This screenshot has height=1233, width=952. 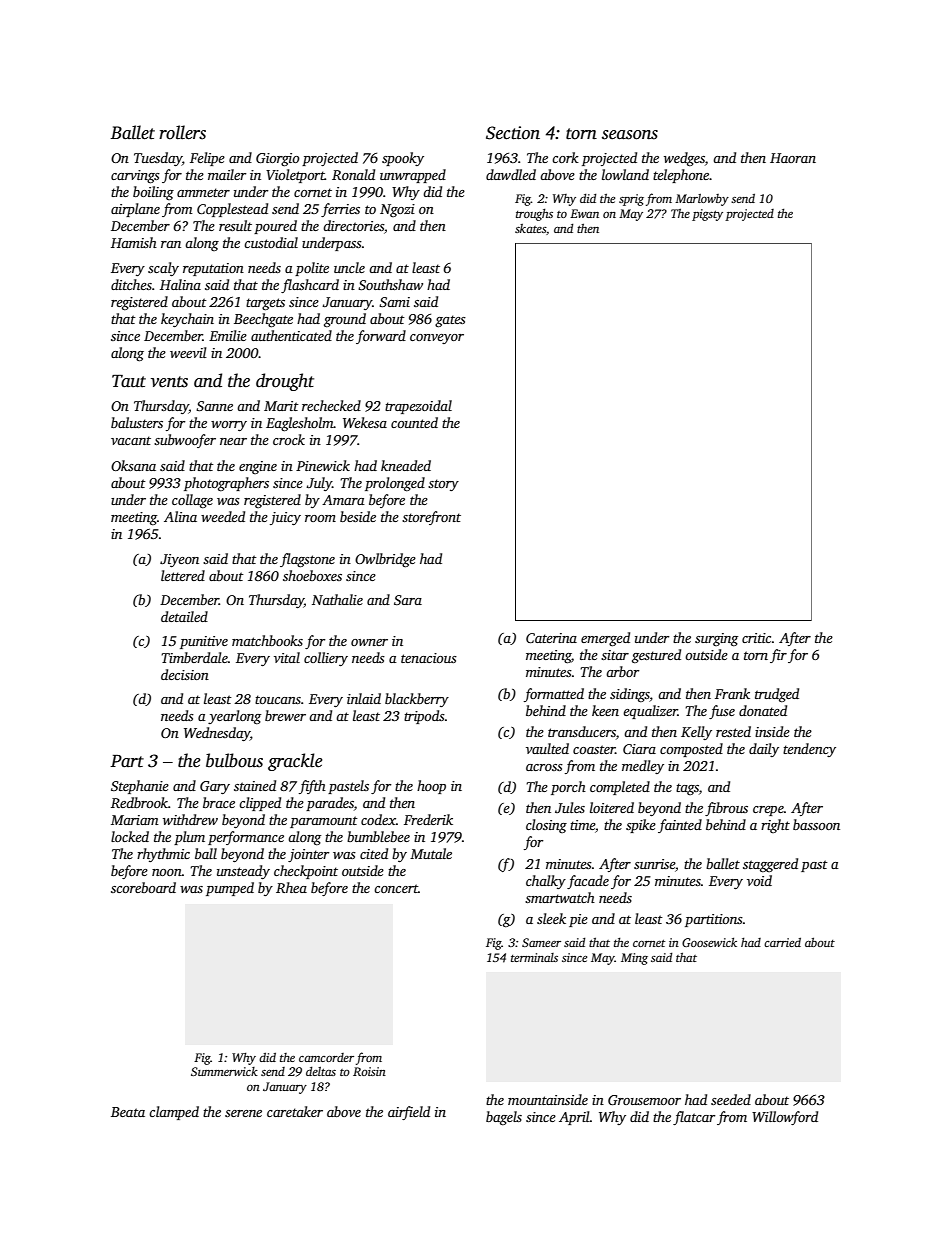 What do you see at coordinates (504, 1118) in the screenshot?
I see `bagels` at bounding box center [504, 1118].
